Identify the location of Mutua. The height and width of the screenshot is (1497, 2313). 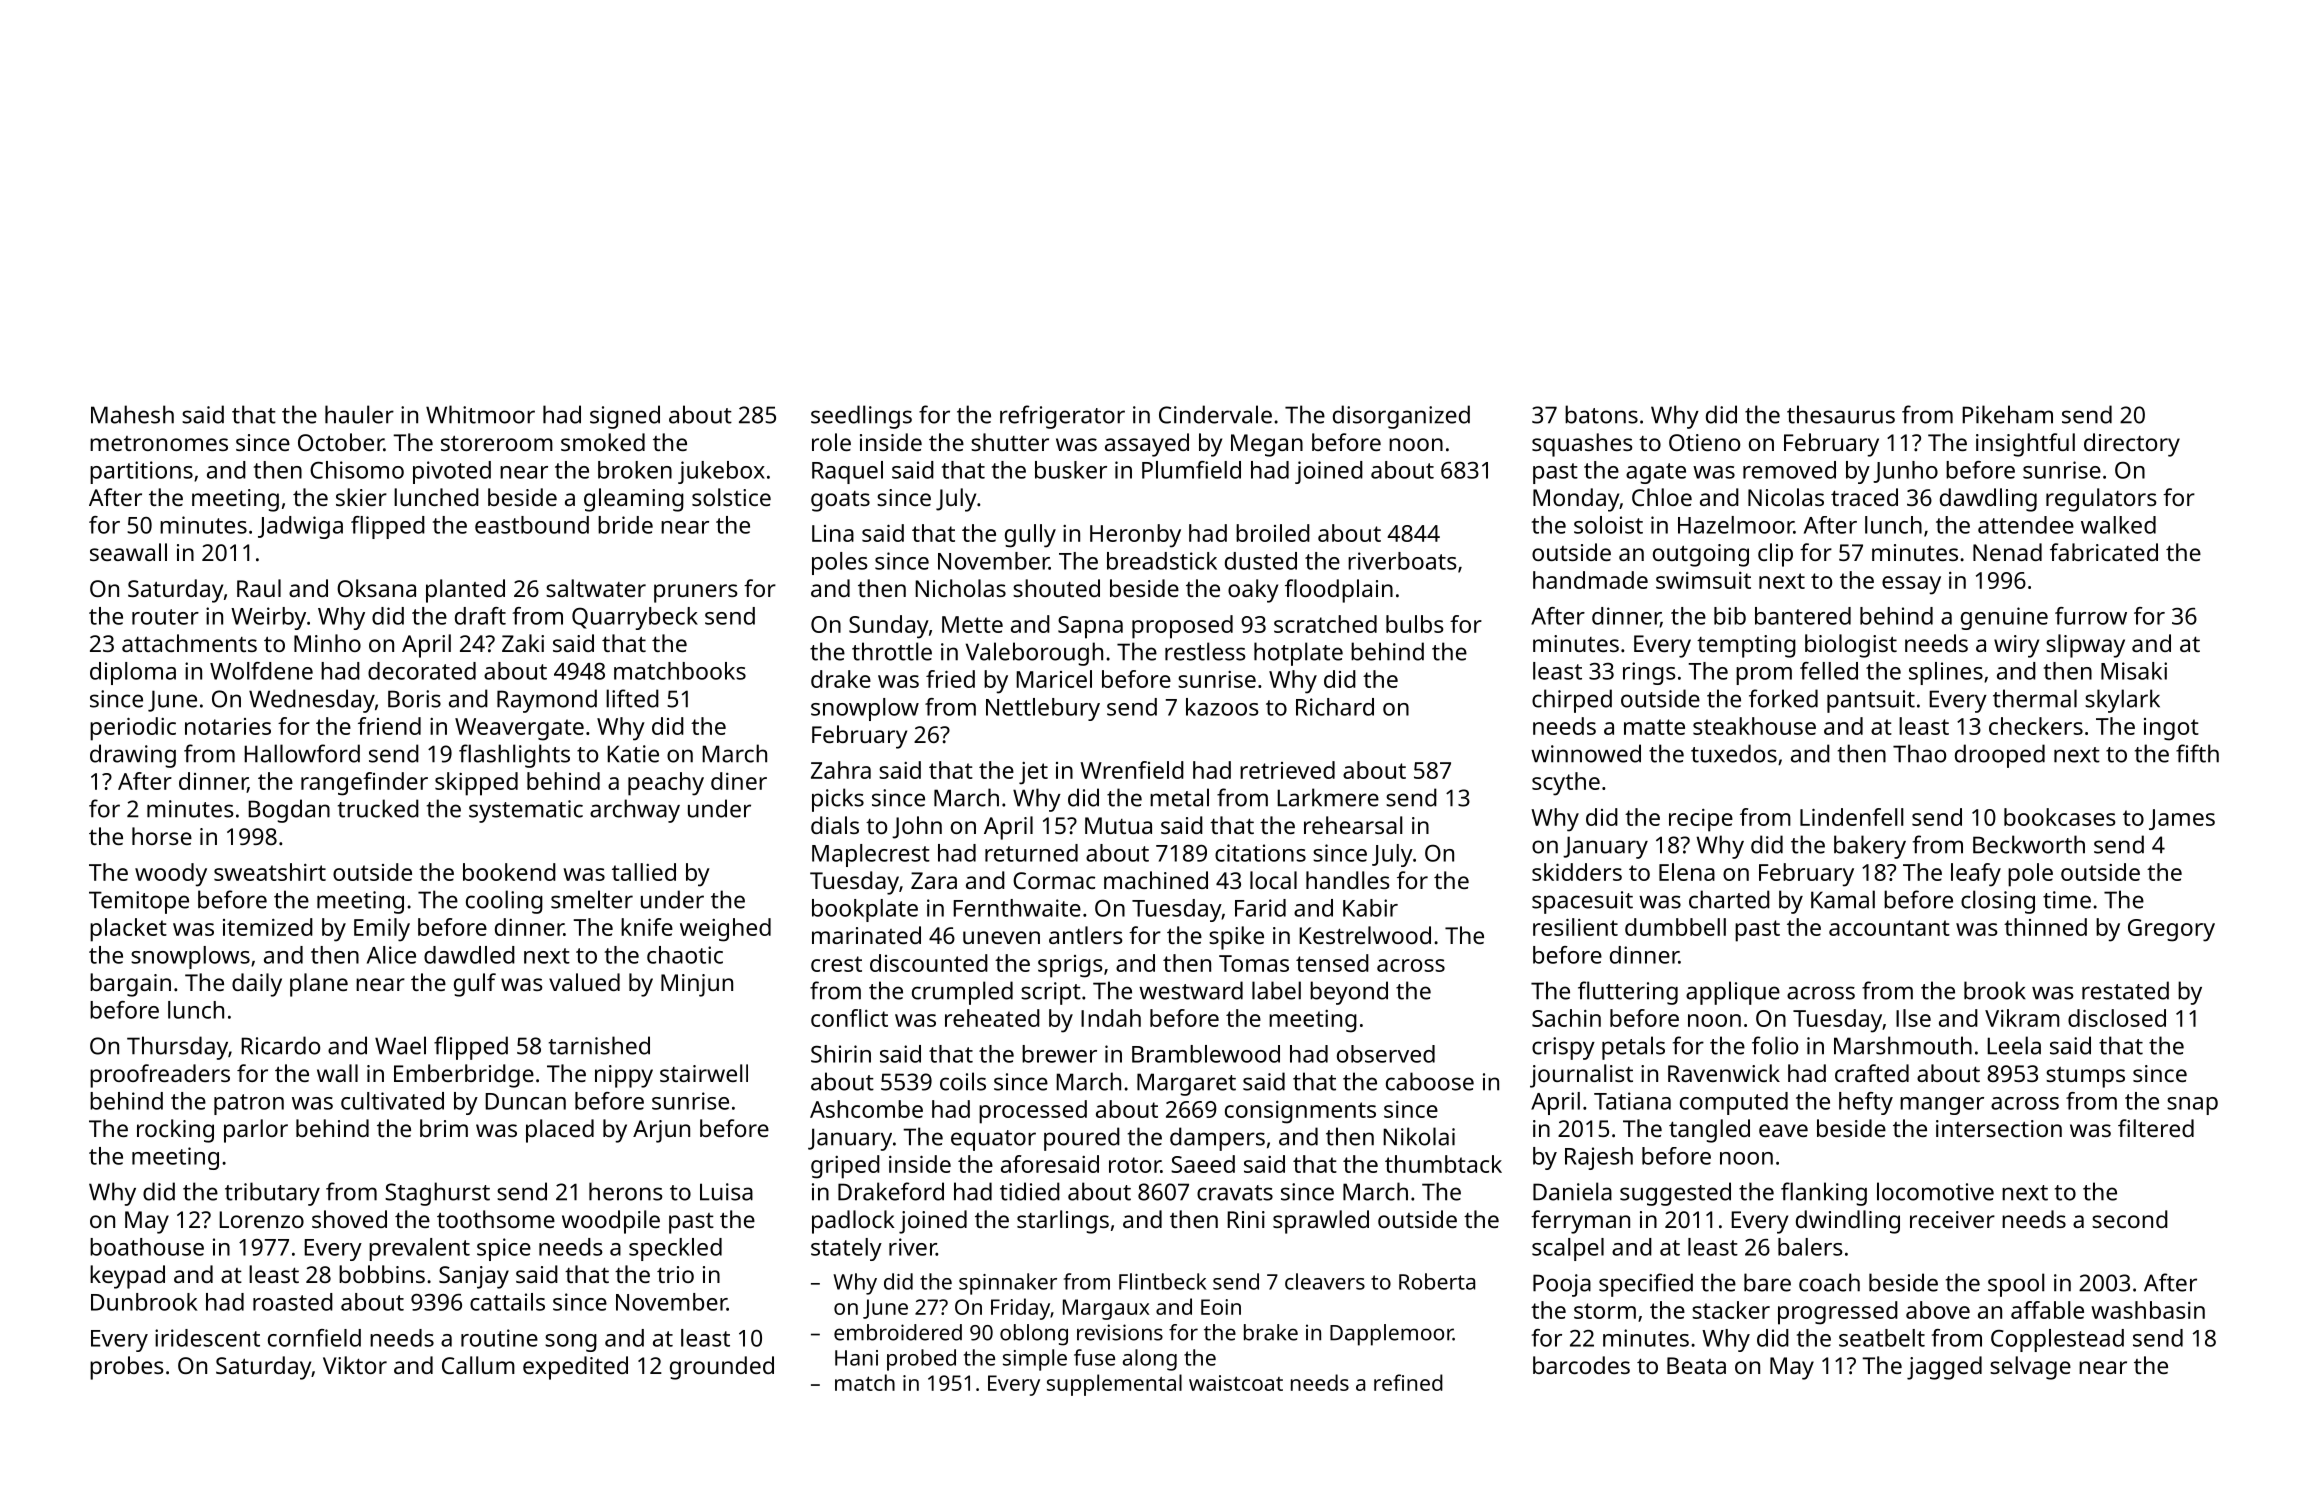
(1118, 825).
